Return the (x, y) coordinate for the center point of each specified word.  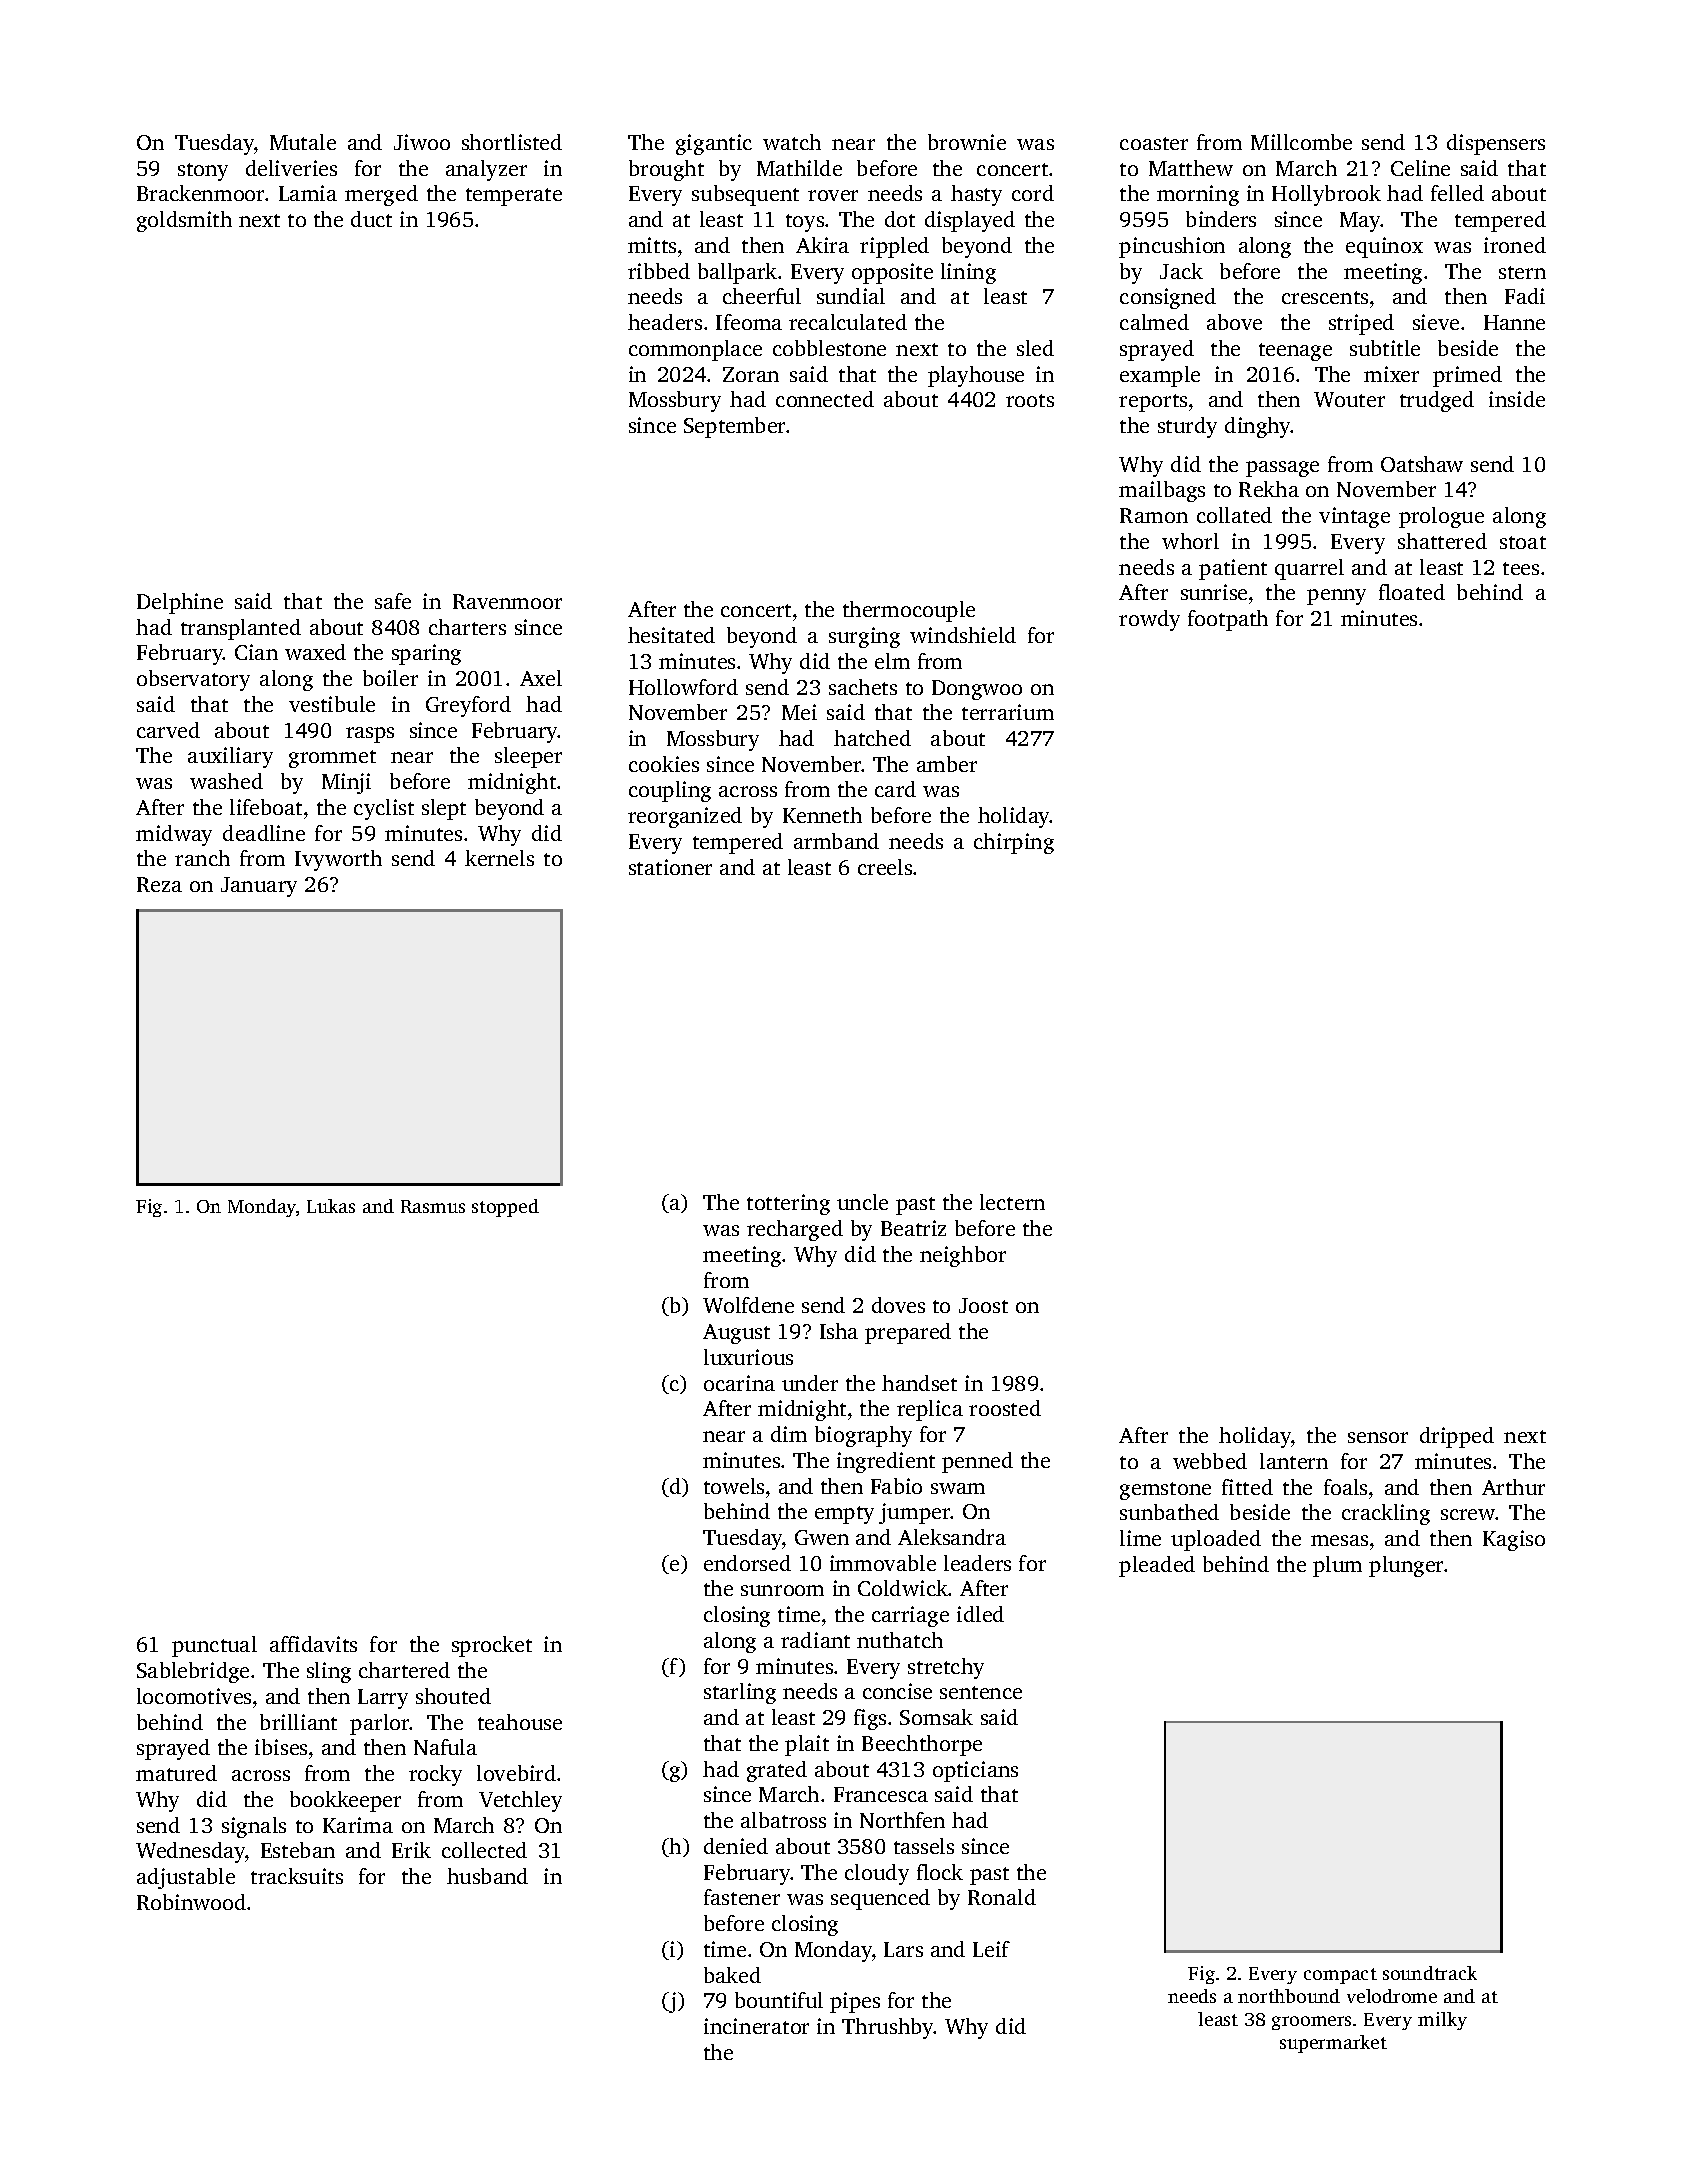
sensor (1378, 1437)
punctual (214, 1646)
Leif (991, 1949)
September (734, 427)
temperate (514, 197)
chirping (1014, 843)
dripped (1457, 1437)
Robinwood (191, 1902)
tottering (788, 1204)
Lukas (331, 1206)
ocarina (739, 1383)
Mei (799, 712)
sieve (1436, 322)
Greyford (468, 706)
